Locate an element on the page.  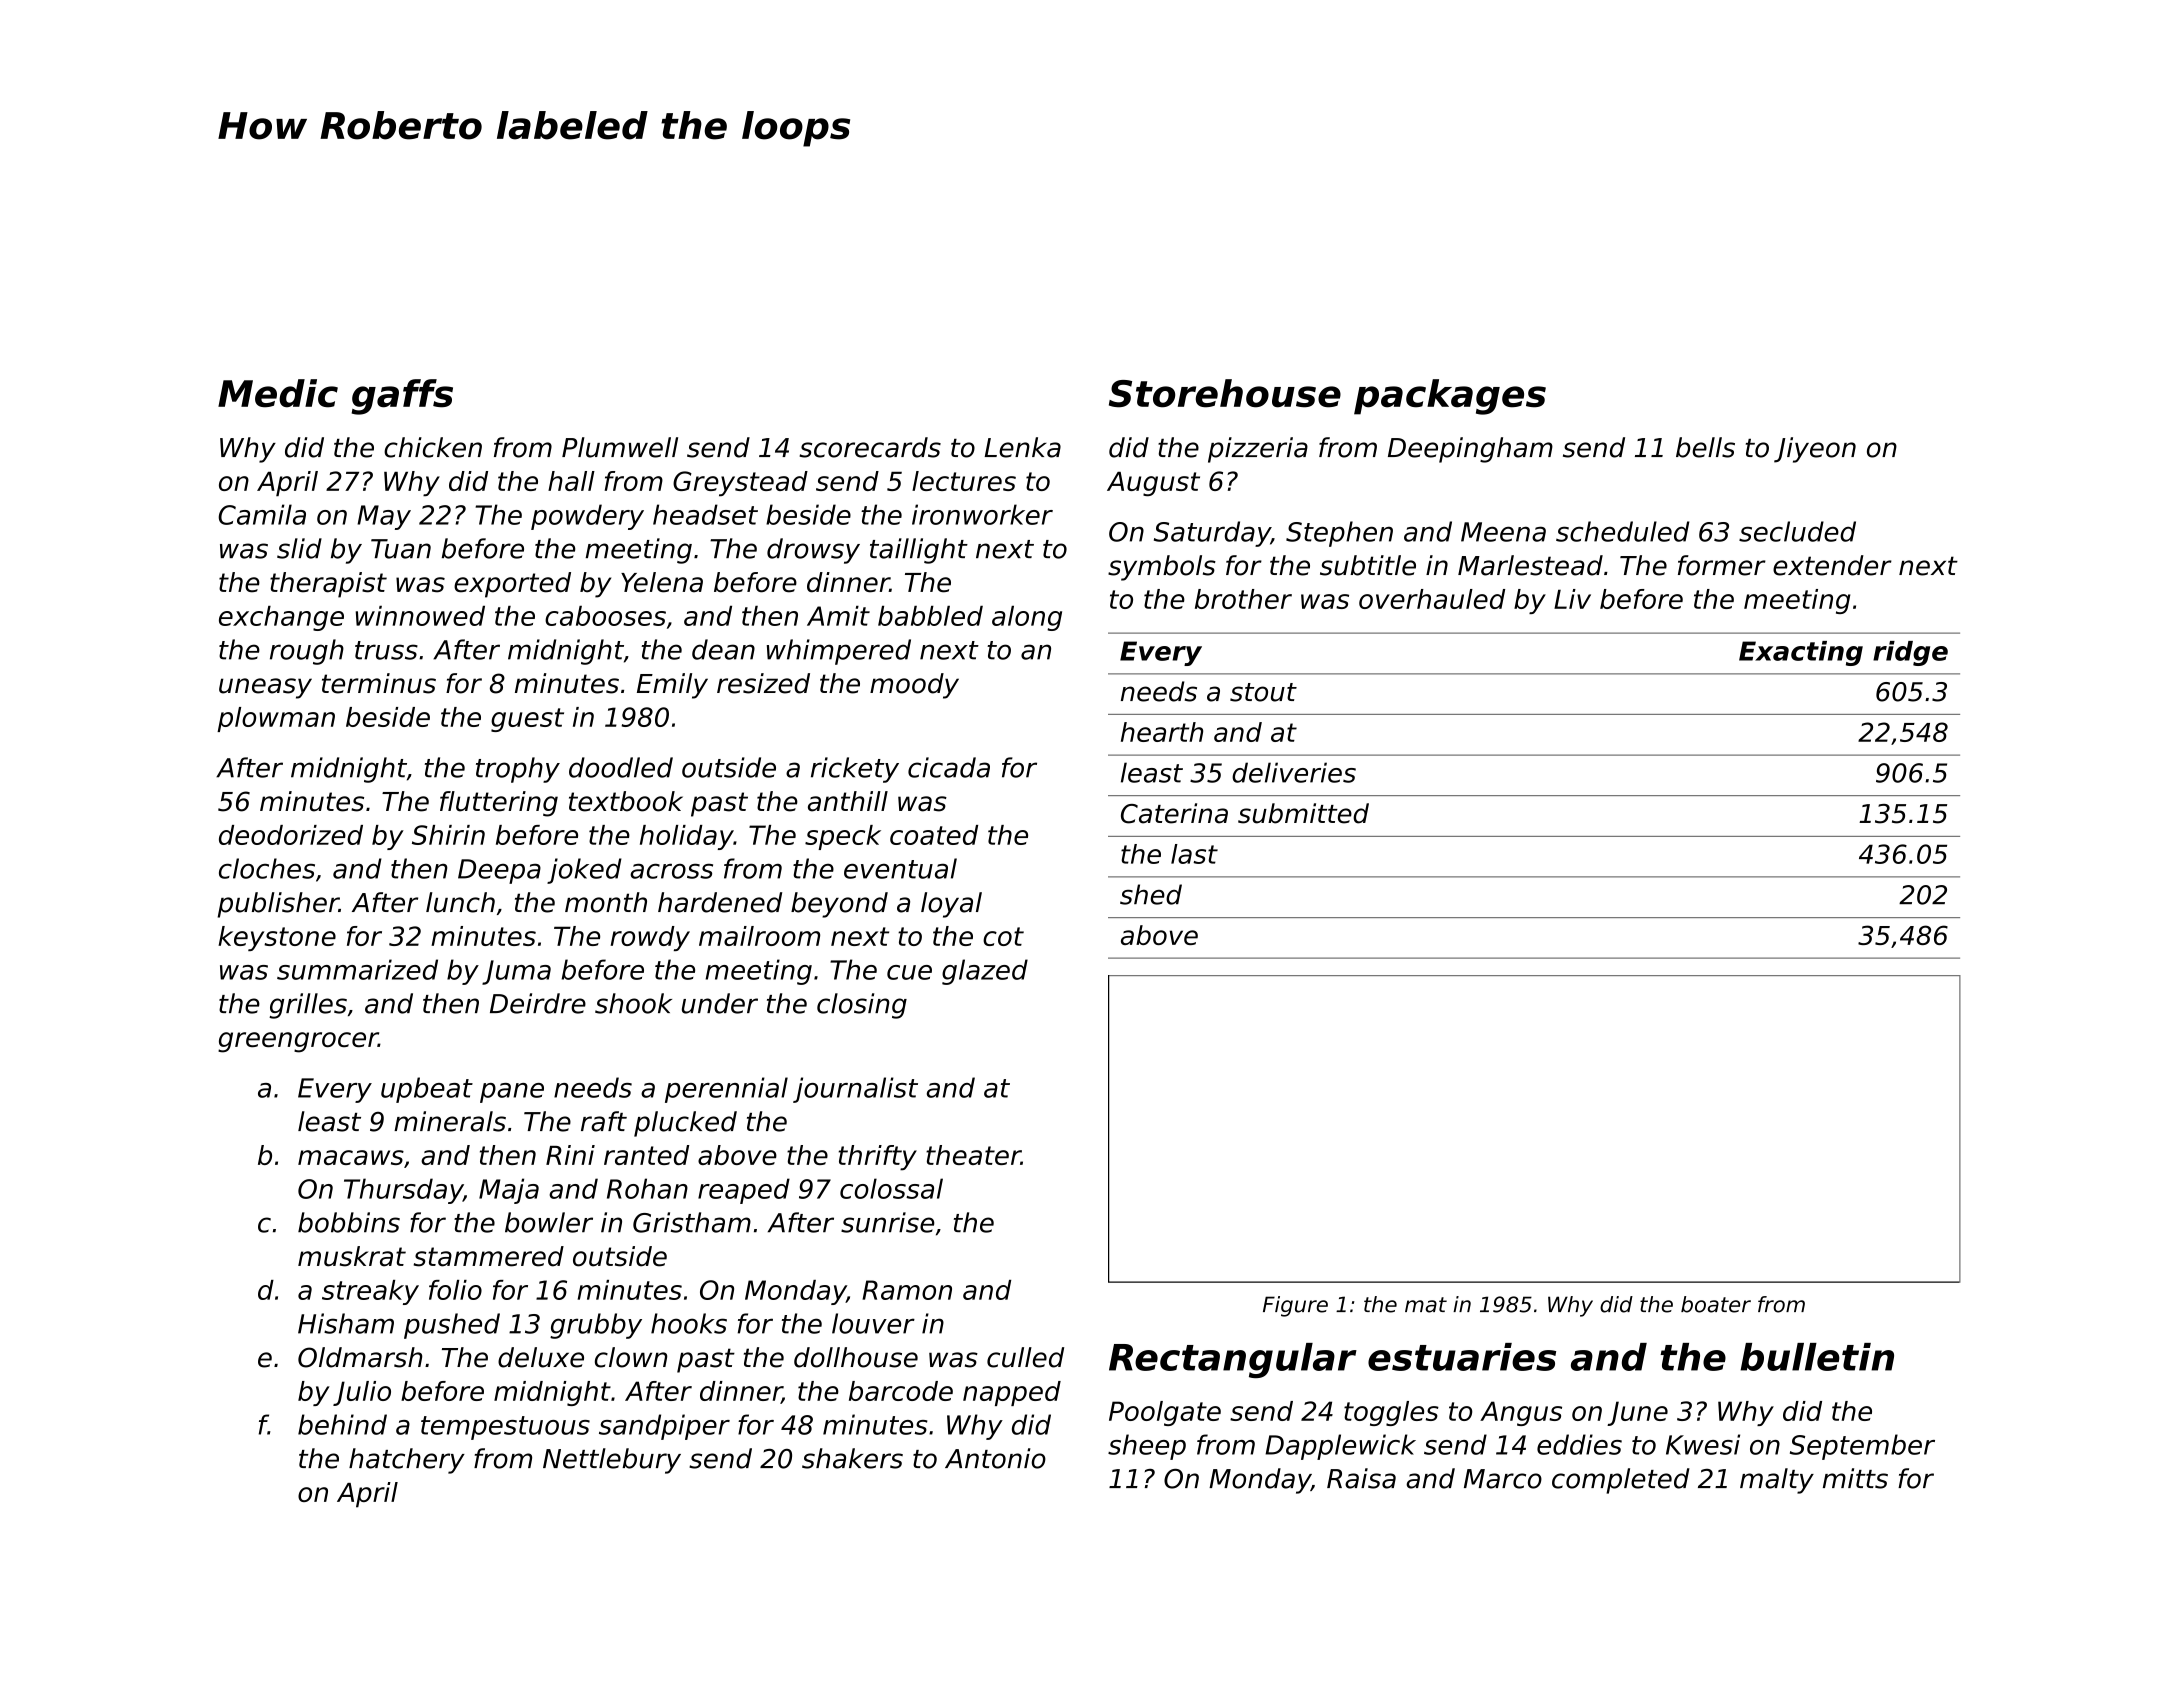
Medic is located at coordinates (278, 393).
